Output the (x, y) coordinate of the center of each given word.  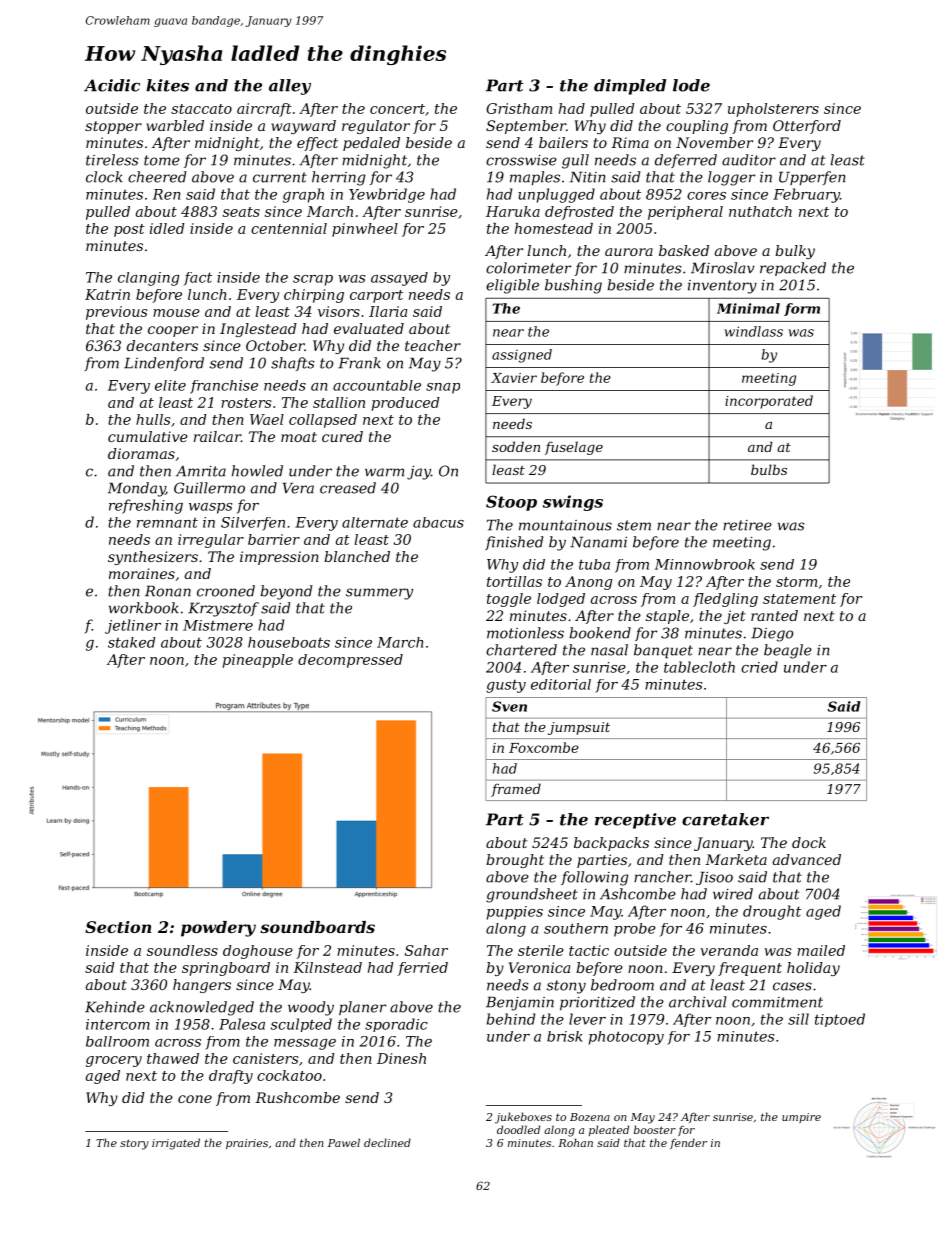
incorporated (769, 402)
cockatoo (289, 1075)
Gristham (519, 108)
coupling (697, 127)
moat (299, 437)
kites (167, 85)
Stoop (511, 503)
